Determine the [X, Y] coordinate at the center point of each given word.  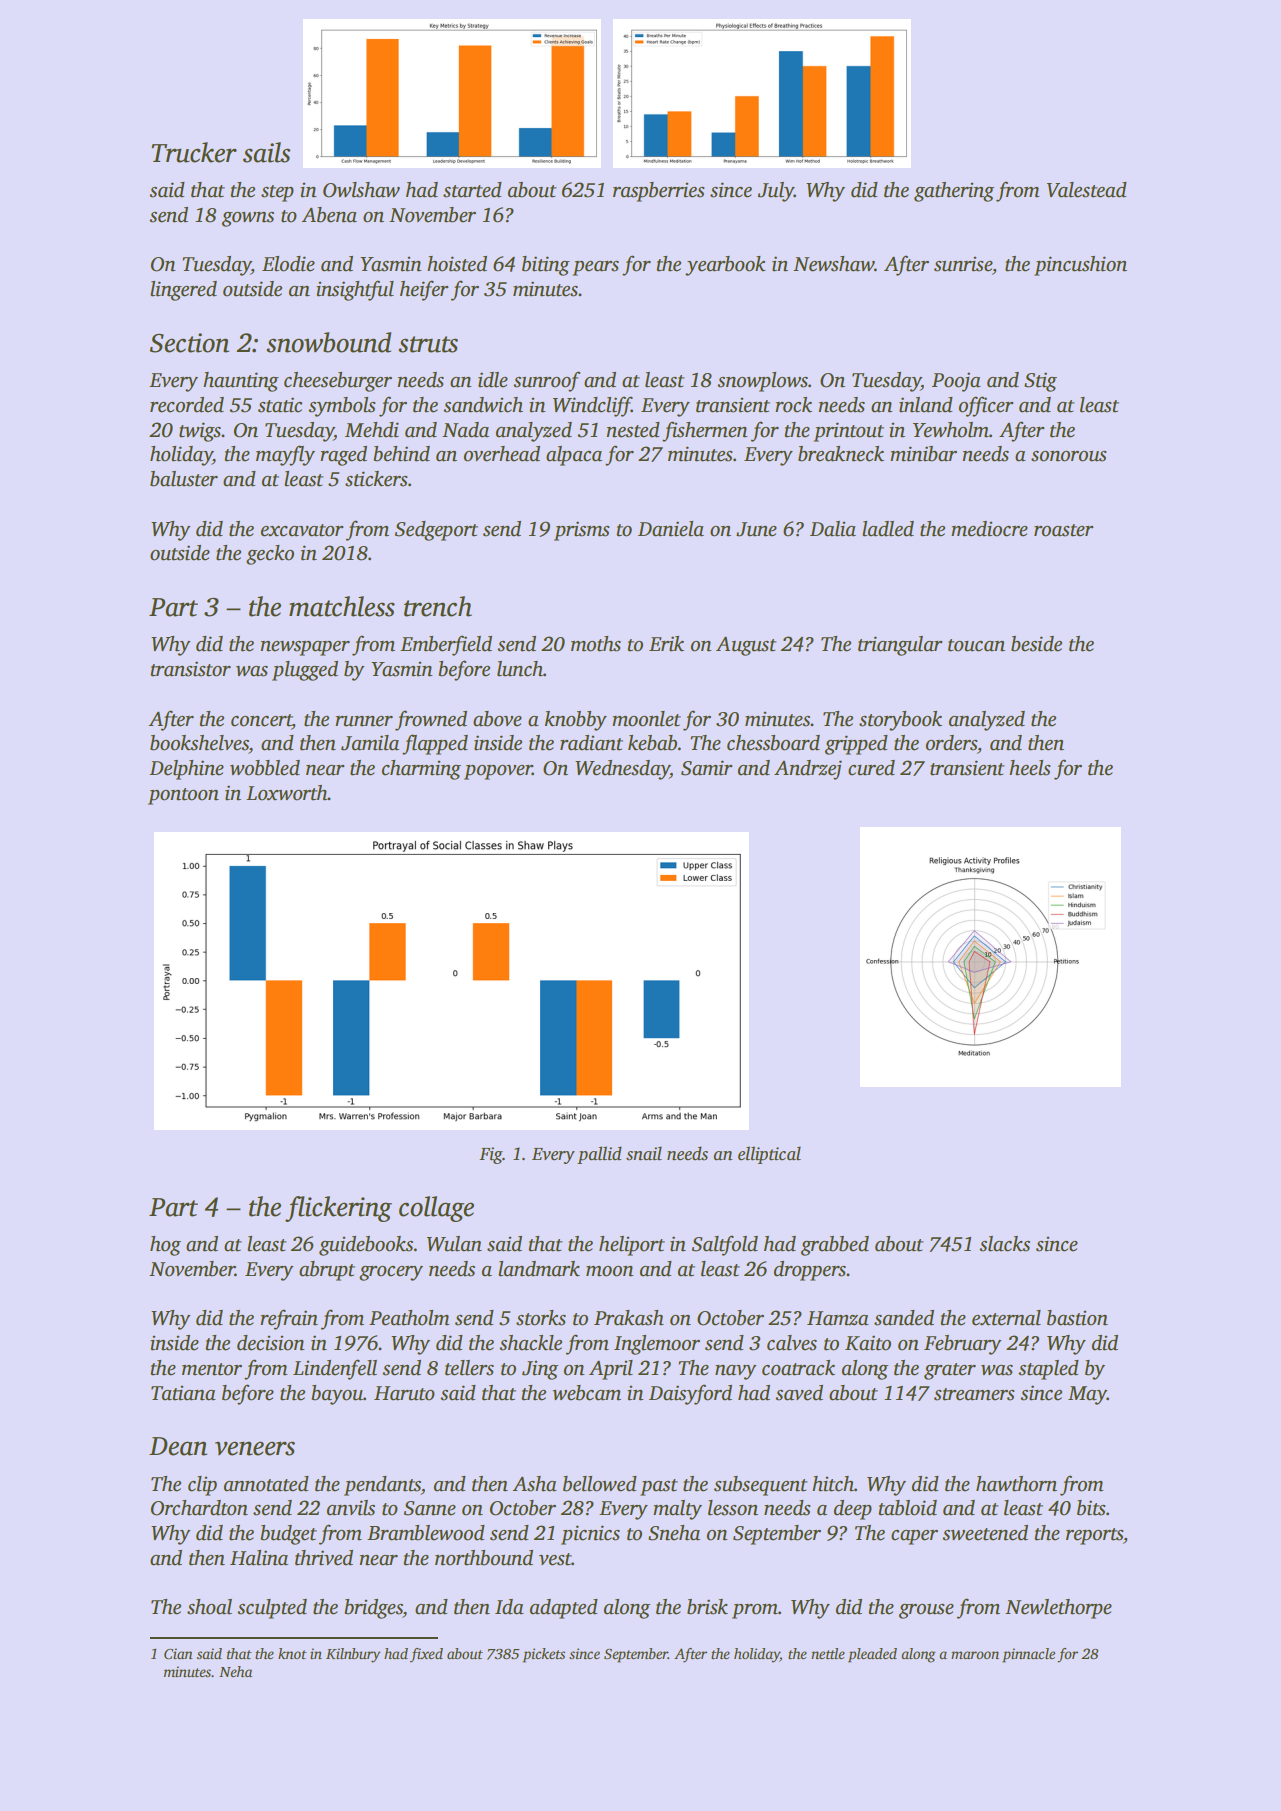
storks [541, 1318]
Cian [178, 1653]
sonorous [1069, 456]
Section [189, 343]
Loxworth [287, 793]
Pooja [956, 382]
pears [596, 268]
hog [165, 1246]
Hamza [838, 1318]
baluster [184, 479]
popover [498, 772]
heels [1030, 768]
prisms [582, 531]
